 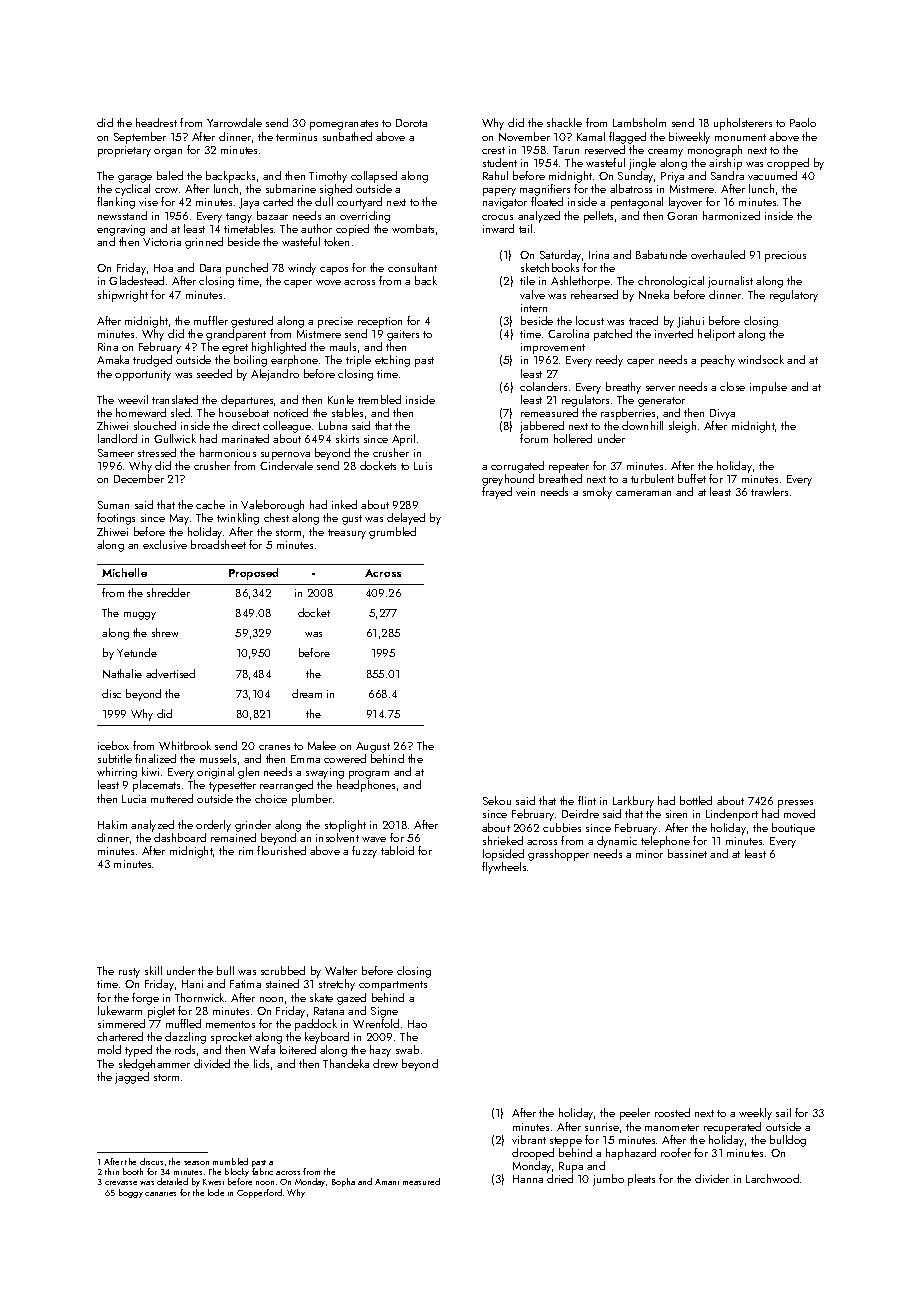 I want to click on fabric, so click(x=262, y=1171).
